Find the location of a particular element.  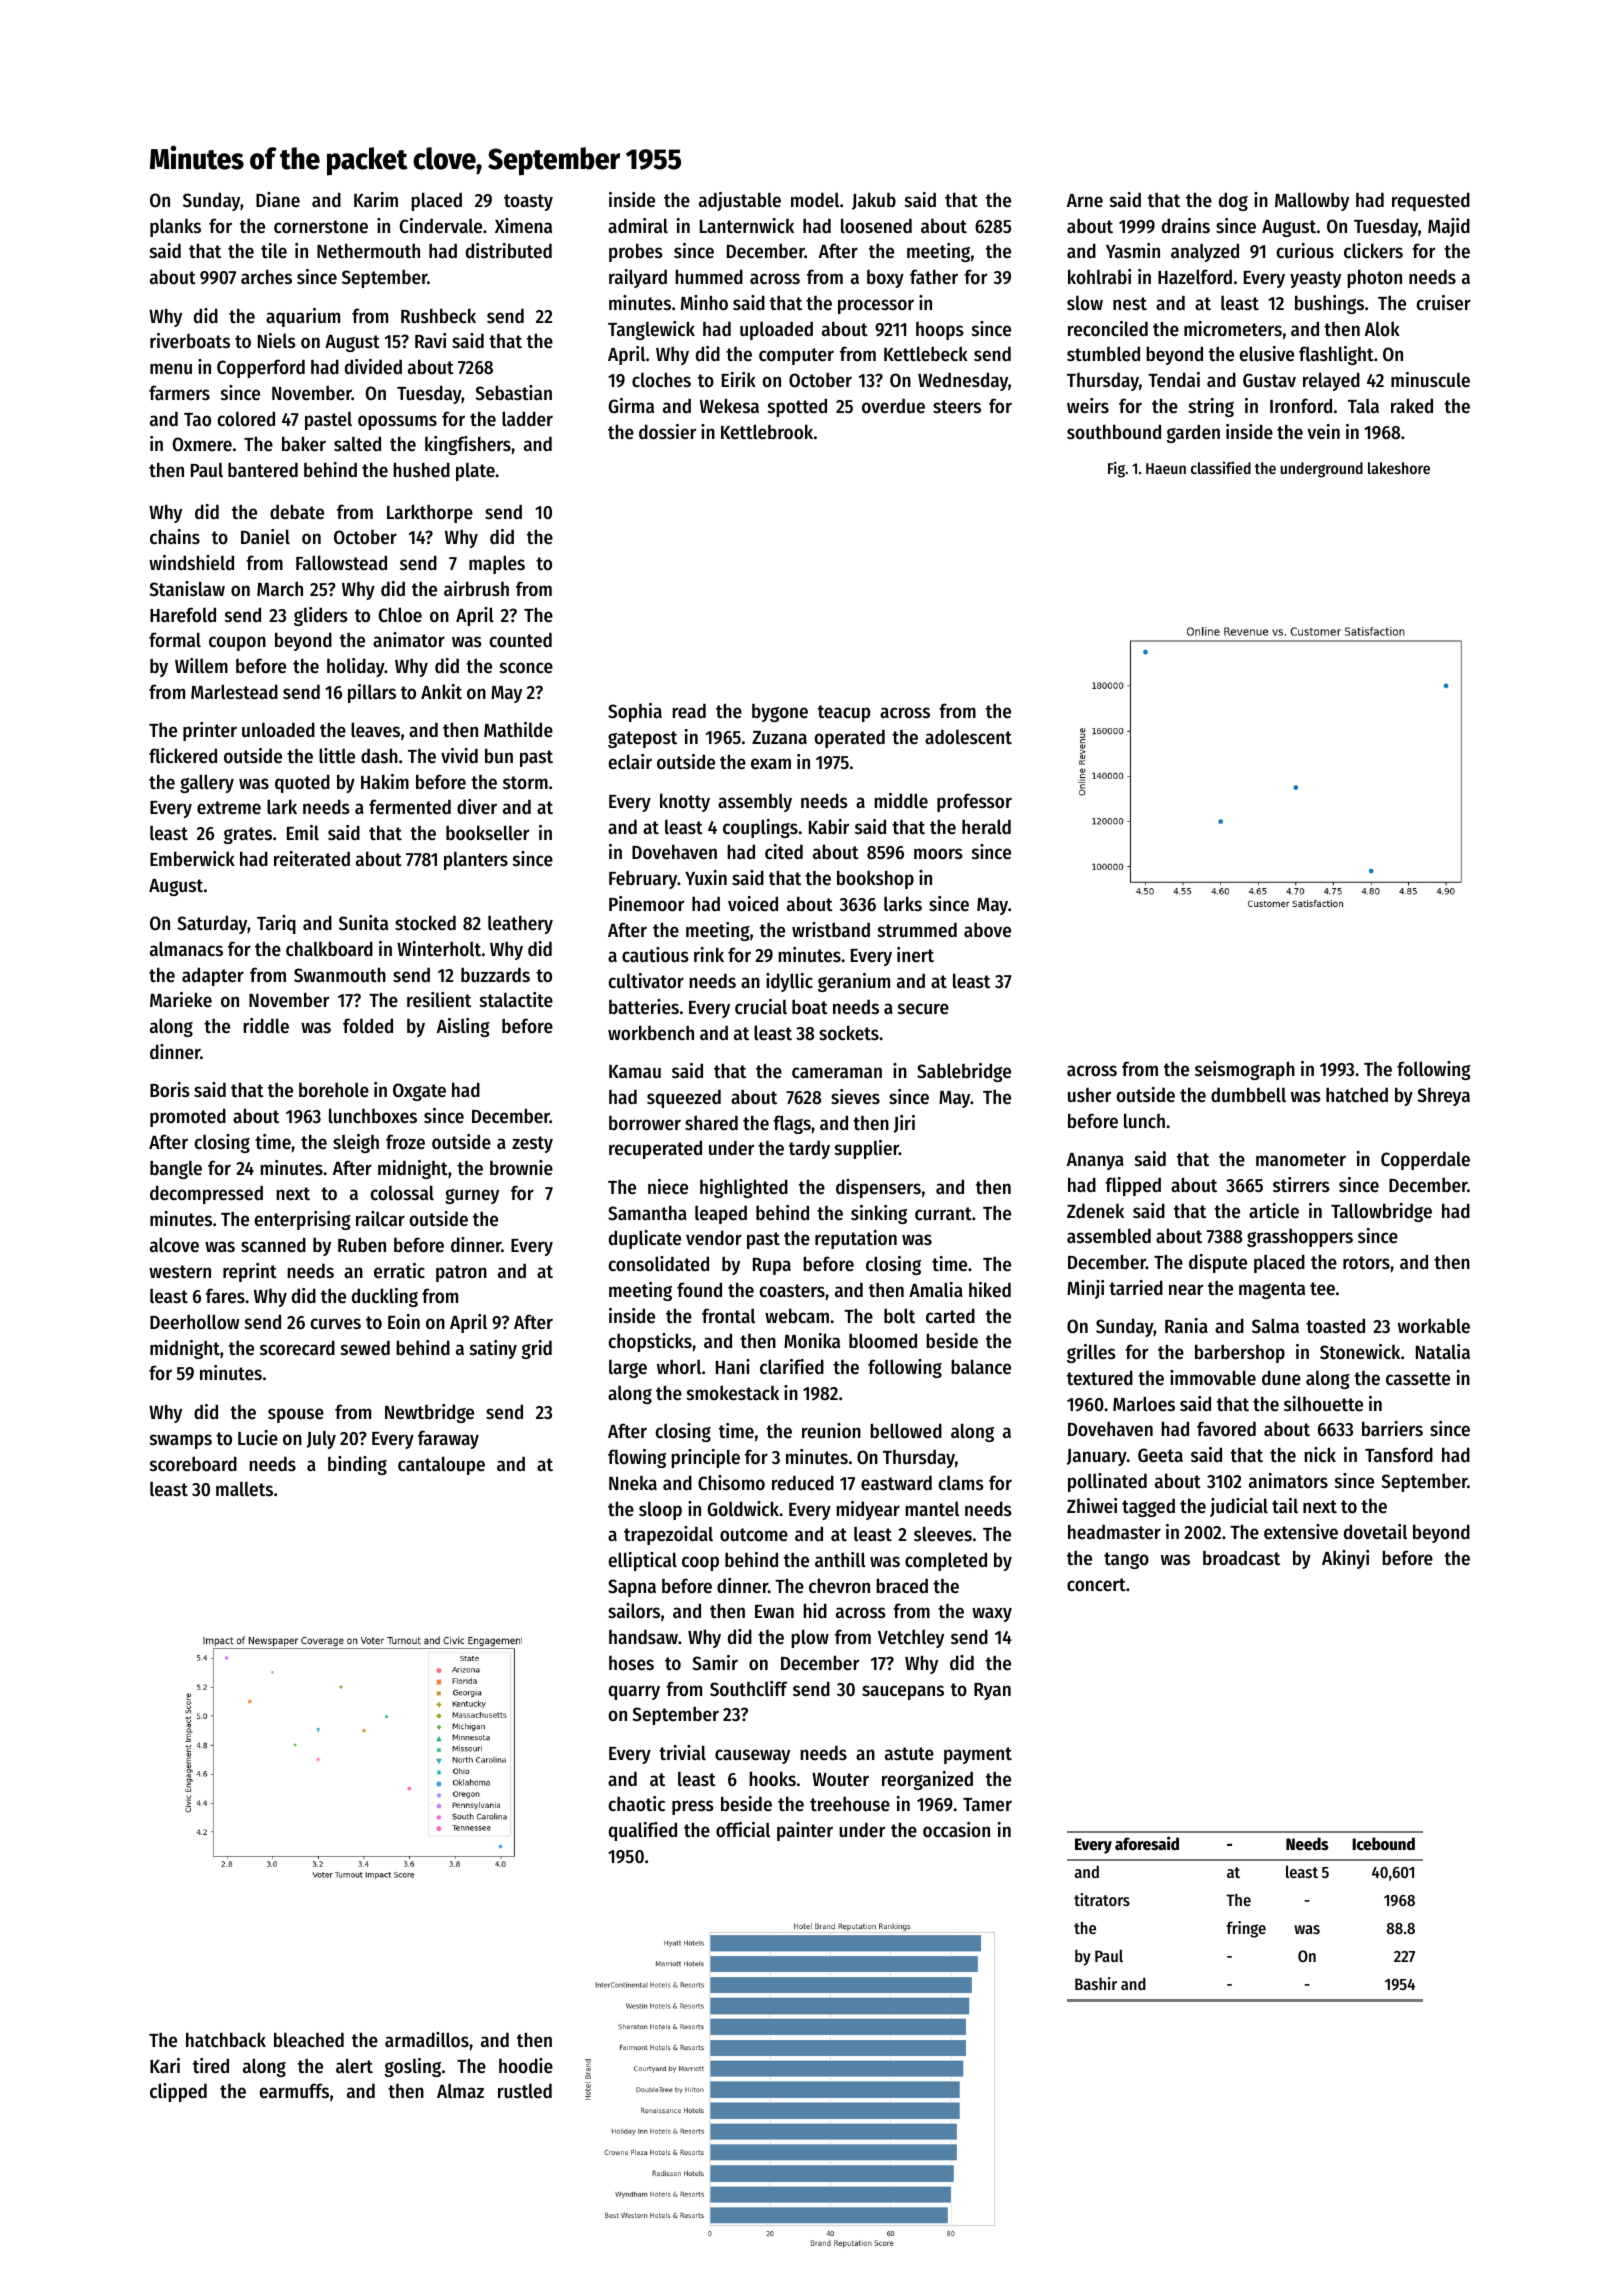

duplicate is located at coordinates (645, 1239).
